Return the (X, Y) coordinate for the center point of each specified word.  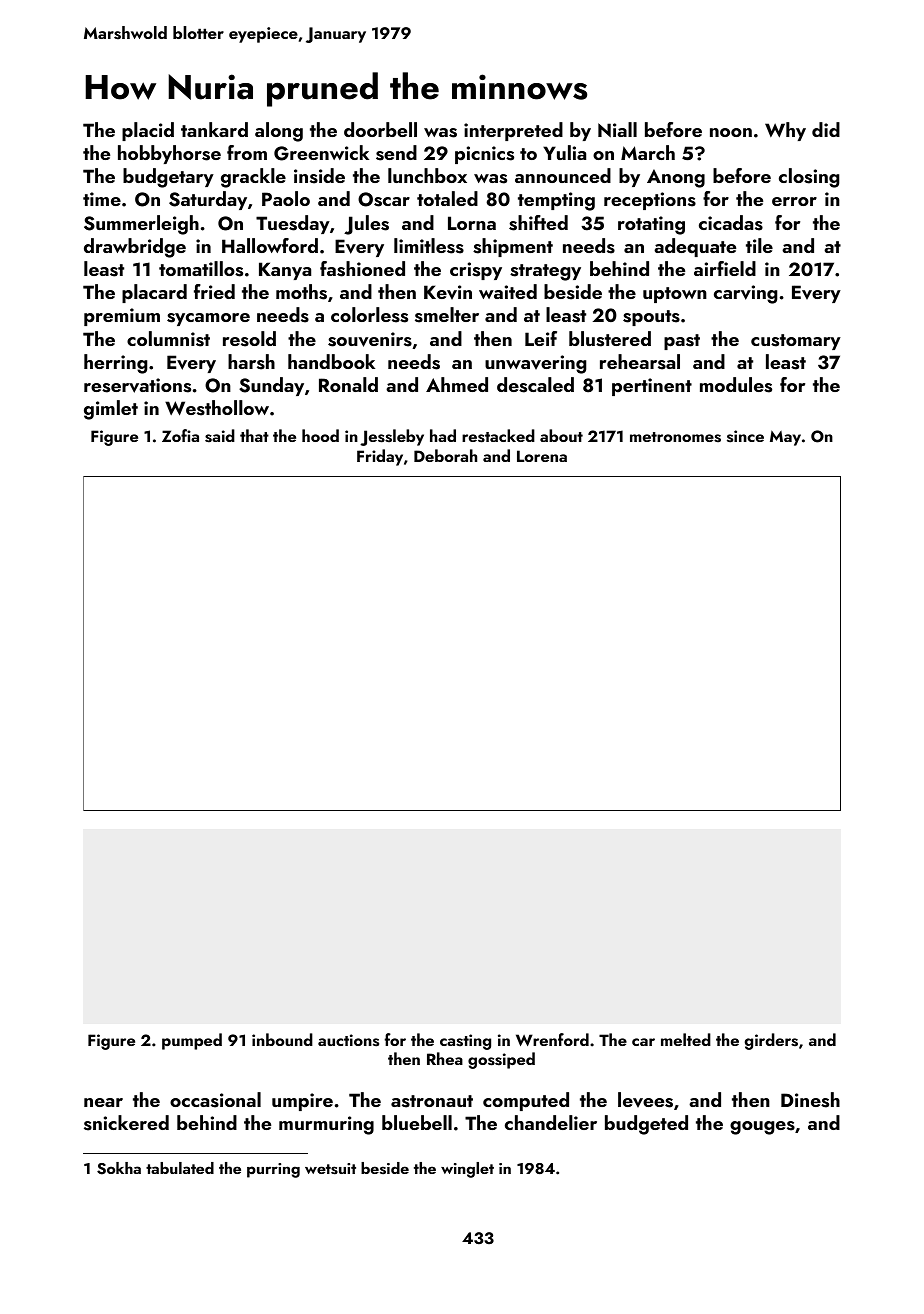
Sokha (119, 1168)
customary (796, 342)
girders (771, 1041)
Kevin (448, 292)
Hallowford (270, 245)
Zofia (180, 435)
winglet (467, 1170)
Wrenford (552, 1039)
